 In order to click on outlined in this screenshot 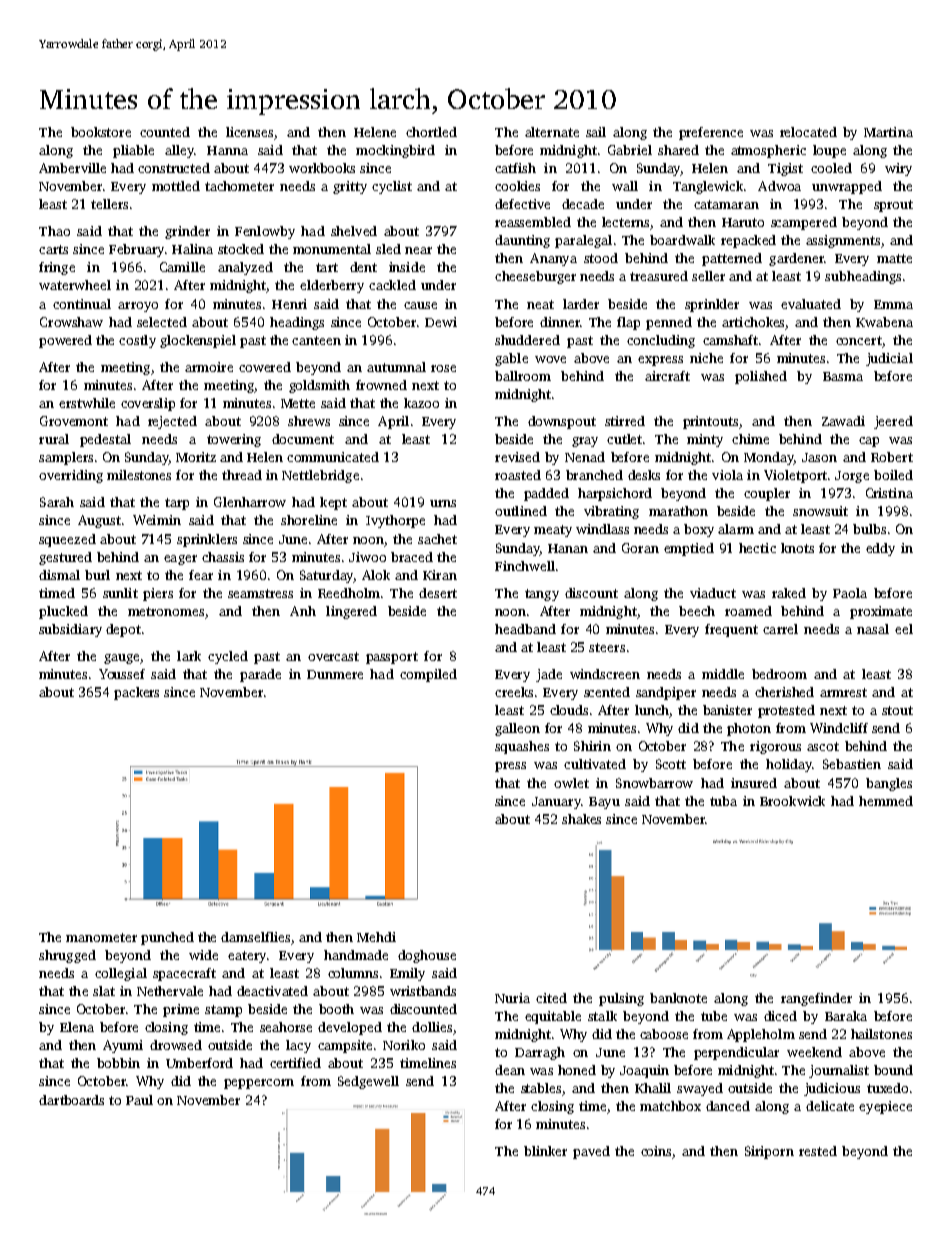, I will do `click(521, 511)`.
